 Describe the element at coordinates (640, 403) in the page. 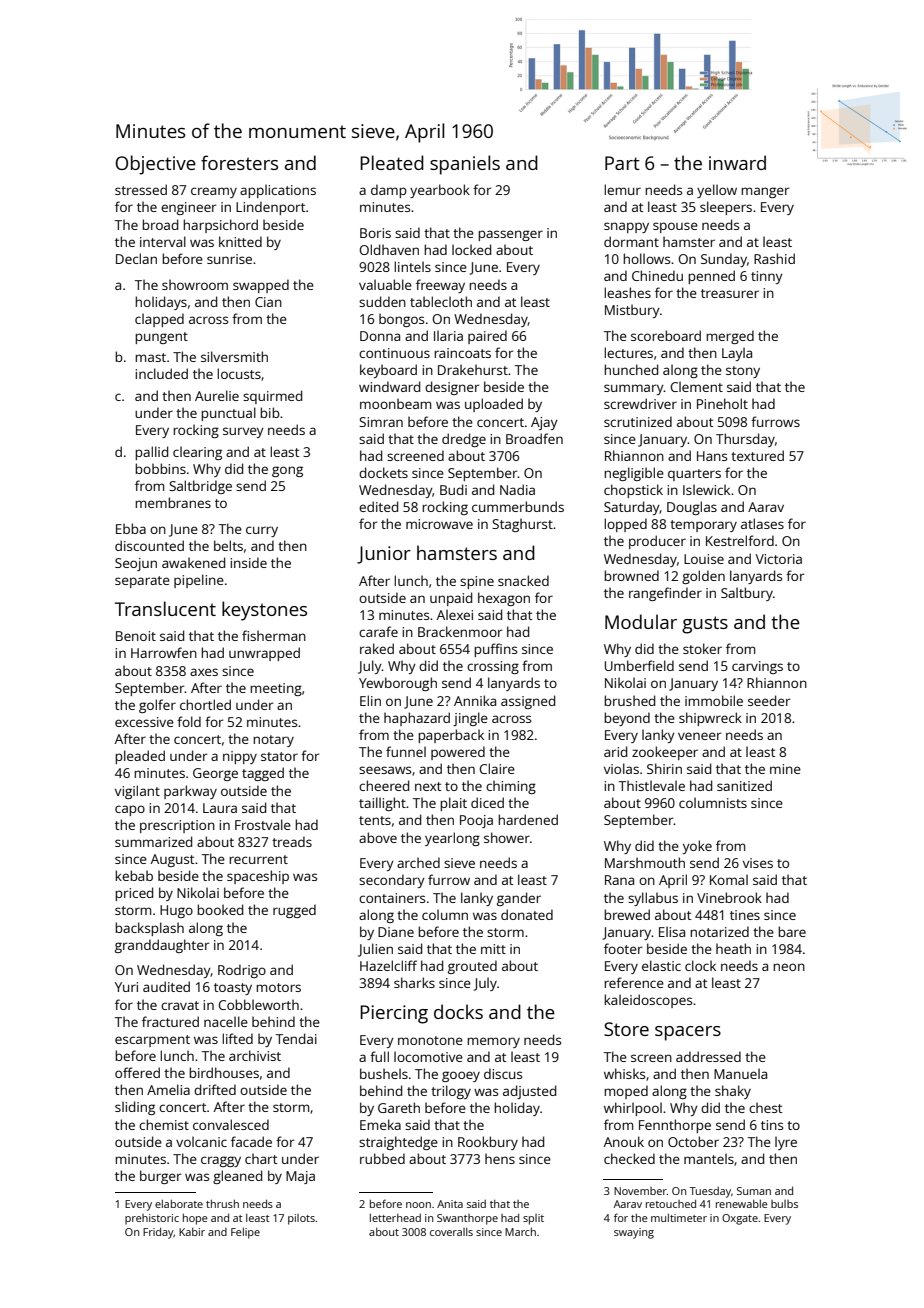

I see `screwdriver` at that location.
